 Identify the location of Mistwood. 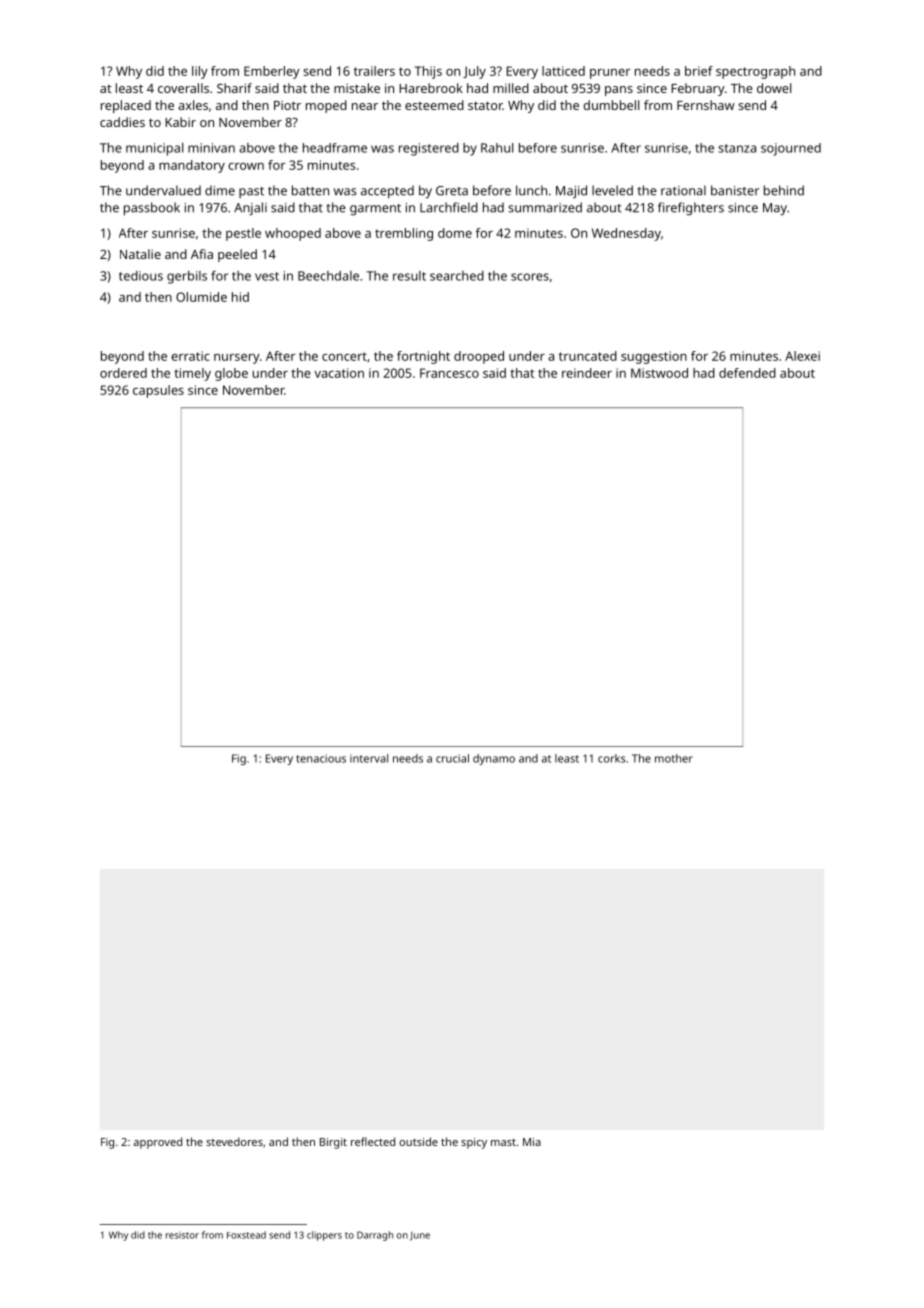
(659, 373).
